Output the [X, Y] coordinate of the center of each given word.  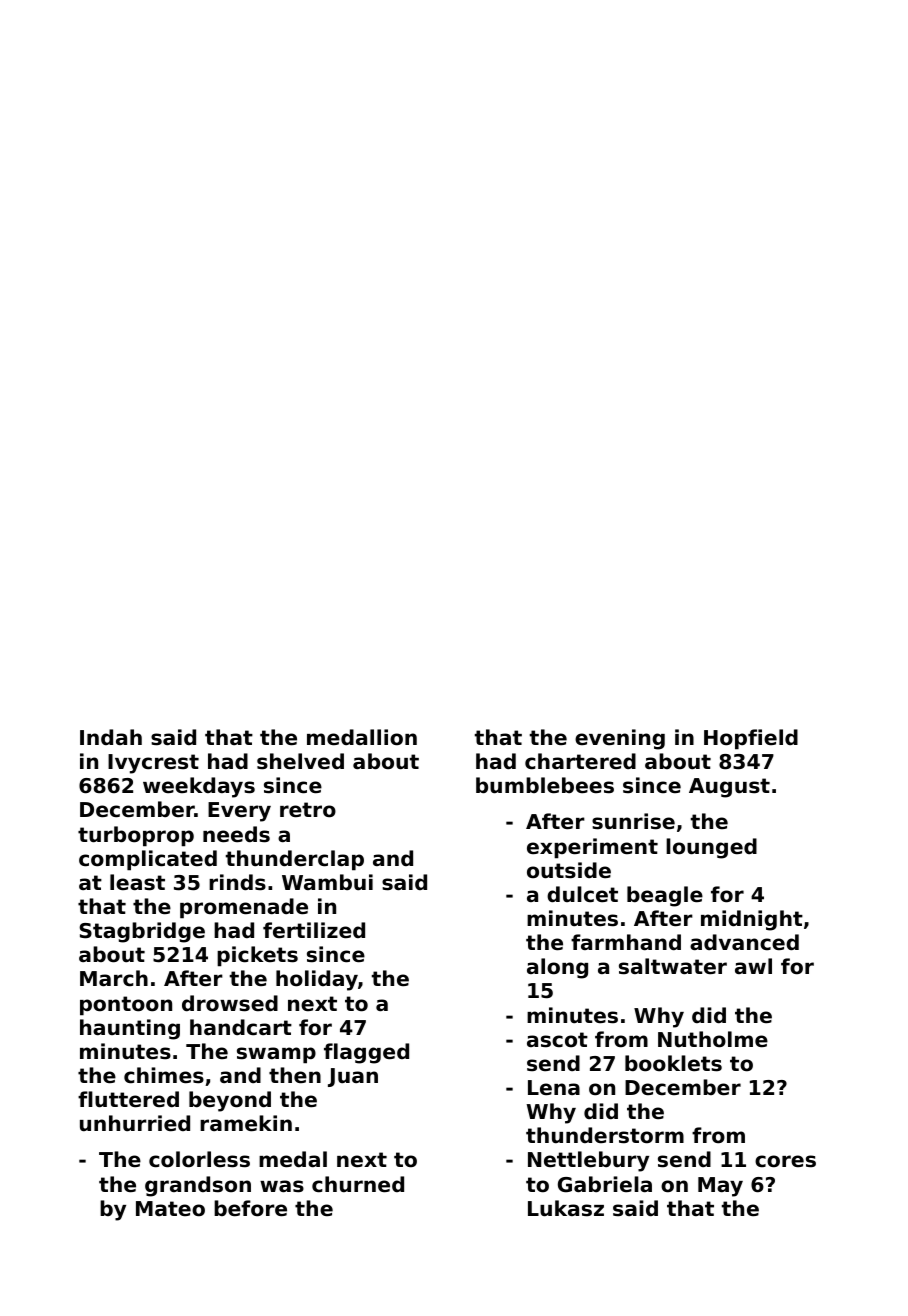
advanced [744, 942]
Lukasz [566, 1208]
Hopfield [751, 739]
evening [620, 739]
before [250, 1208]
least [137, 882]
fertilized [314, 930]
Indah [111, 737]
